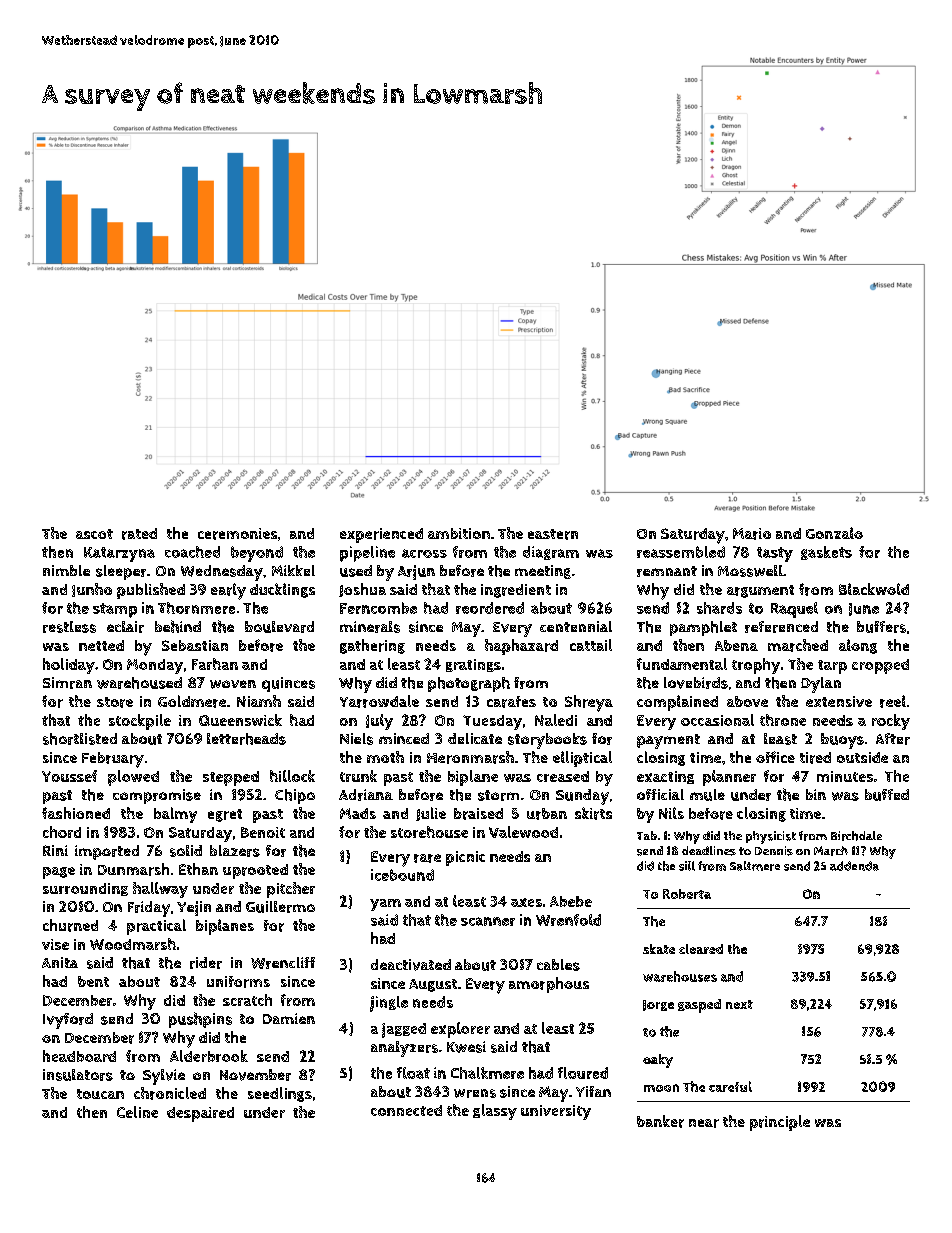 This screenshot has width=952, height=1233. Describe the element at coordinates (209, 1056) in the screenshot. I see `Alderbrook` at that location.
